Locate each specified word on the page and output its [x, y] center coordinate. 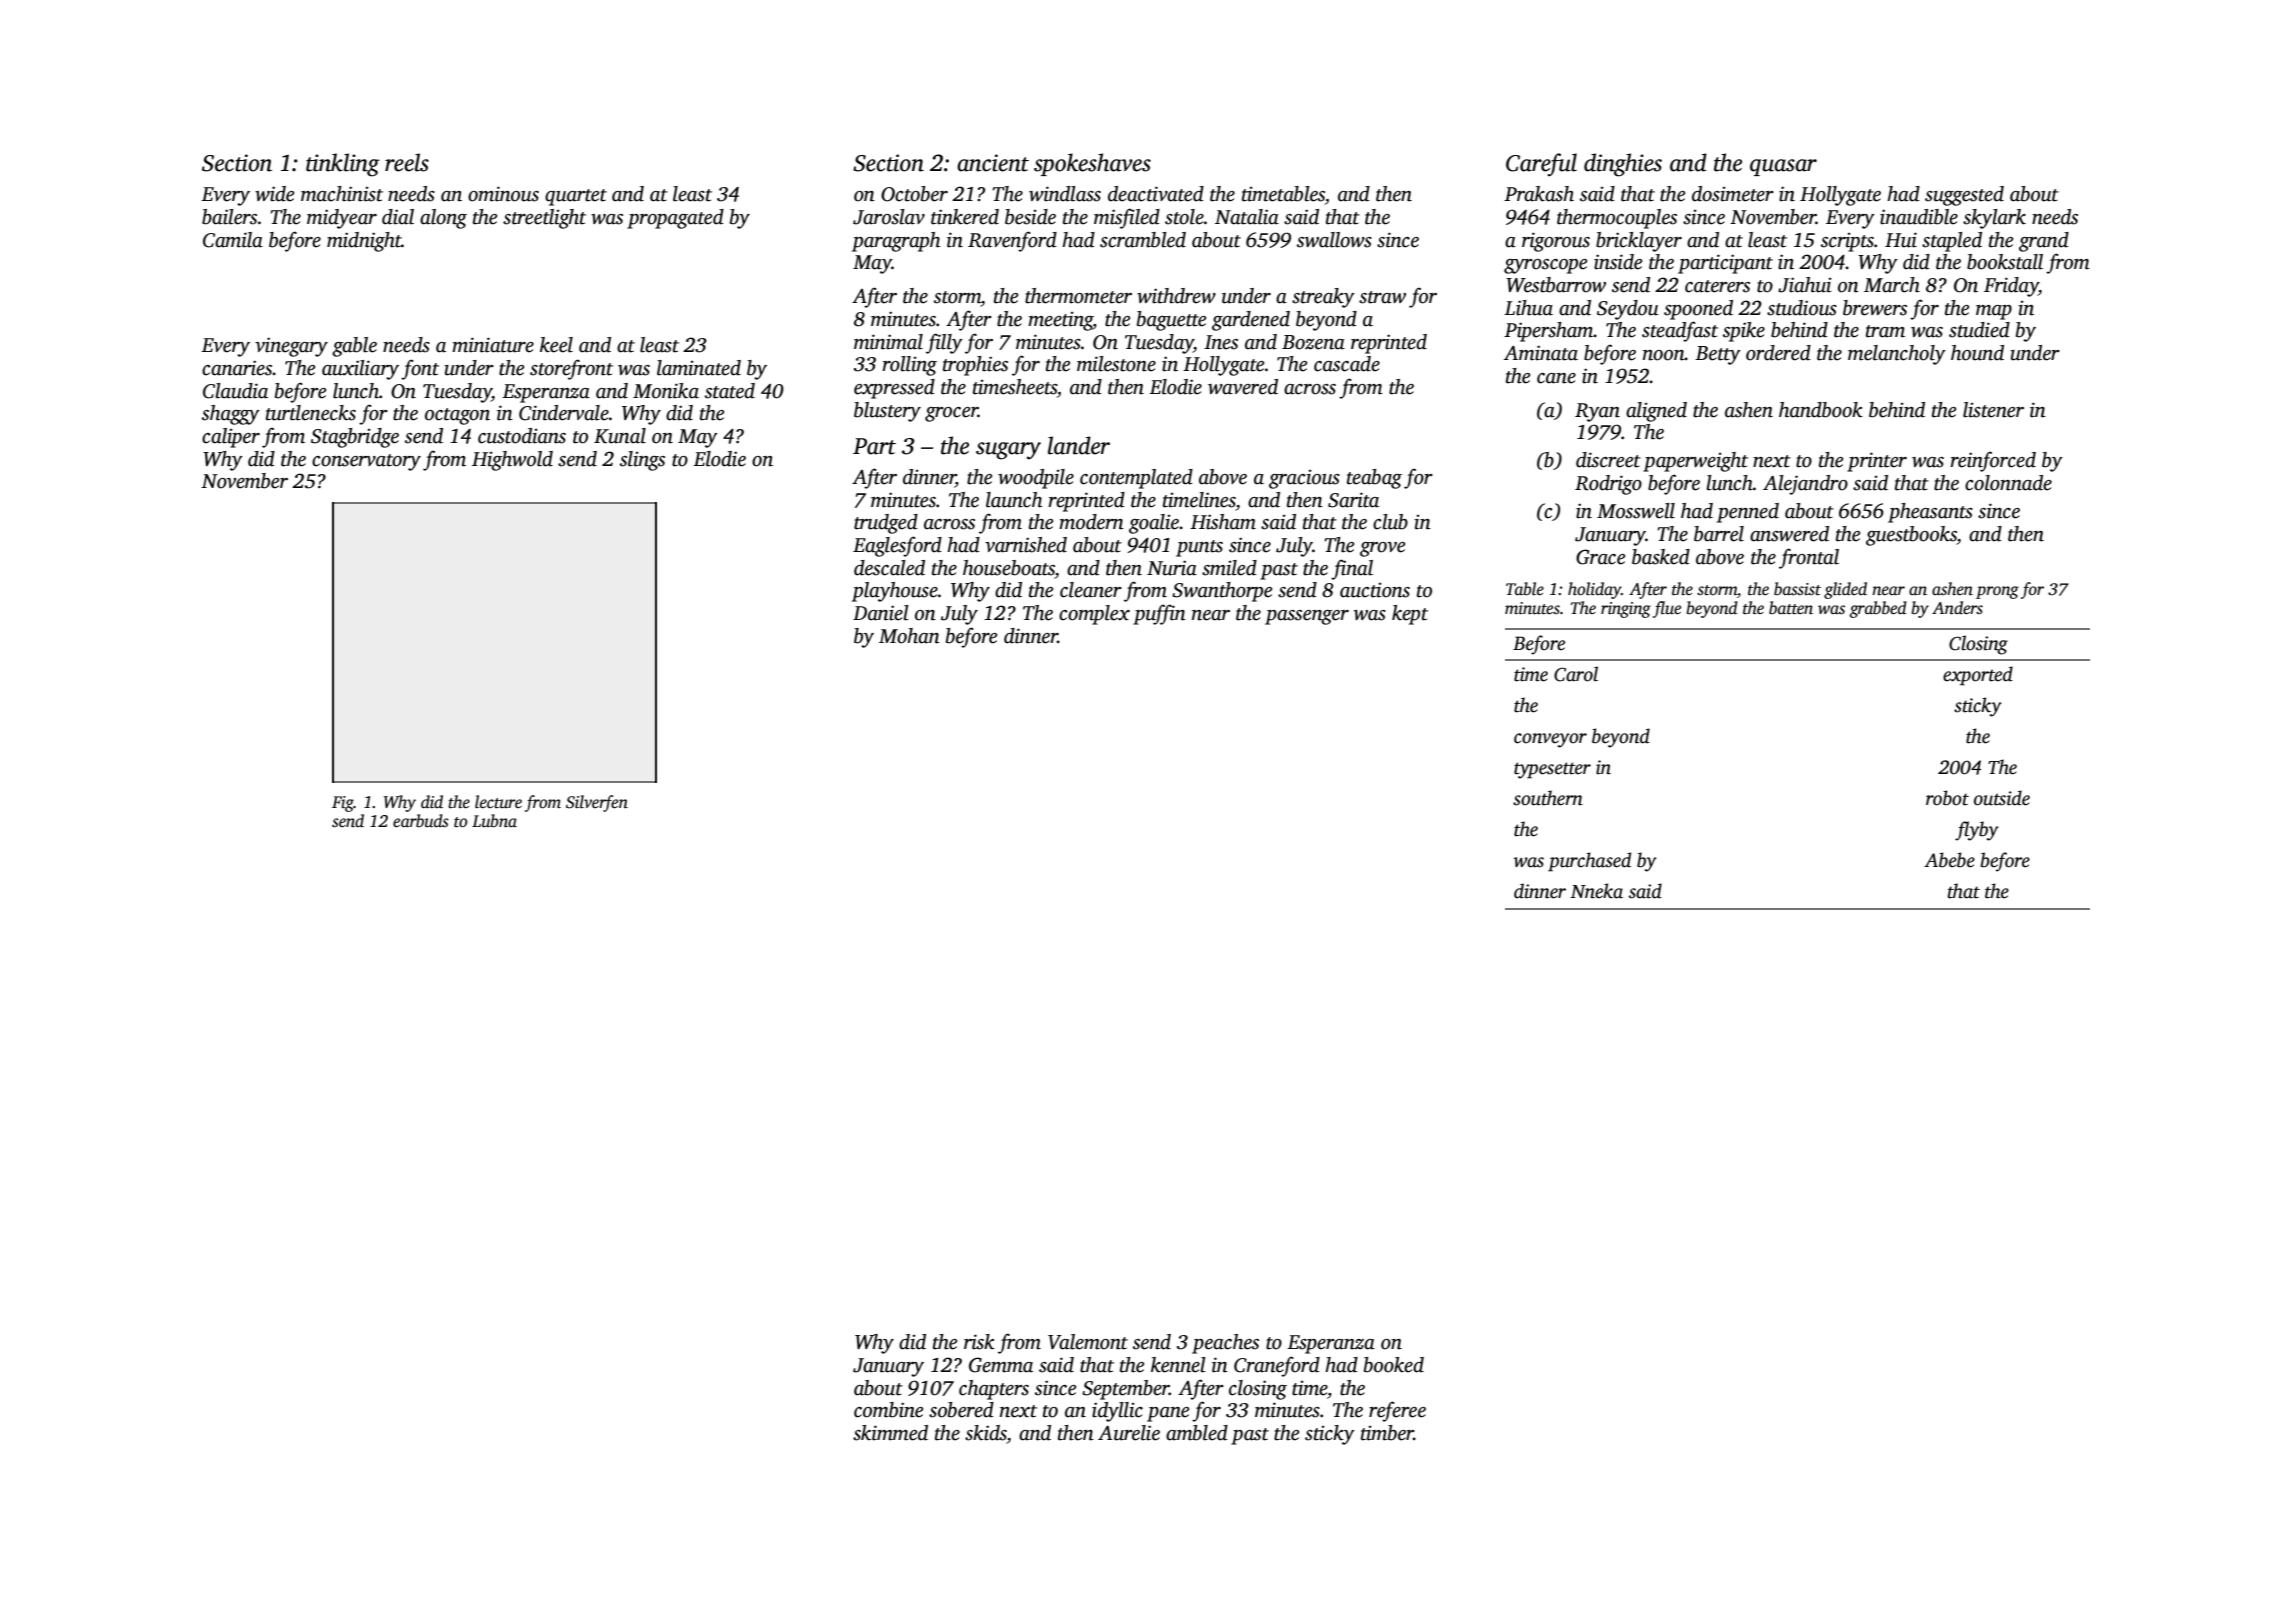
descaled [889, 568]
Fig [343, 804]
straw [1382, 297]
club [1390, 522]
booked [1394, 1365]
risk [979, 1342]
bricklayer [1639, 242]
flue [1667, 609]
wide [274, 194]
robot [1947, 798]
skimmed [890, 1433]
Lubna [494, 821]
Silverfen [597, 803]
